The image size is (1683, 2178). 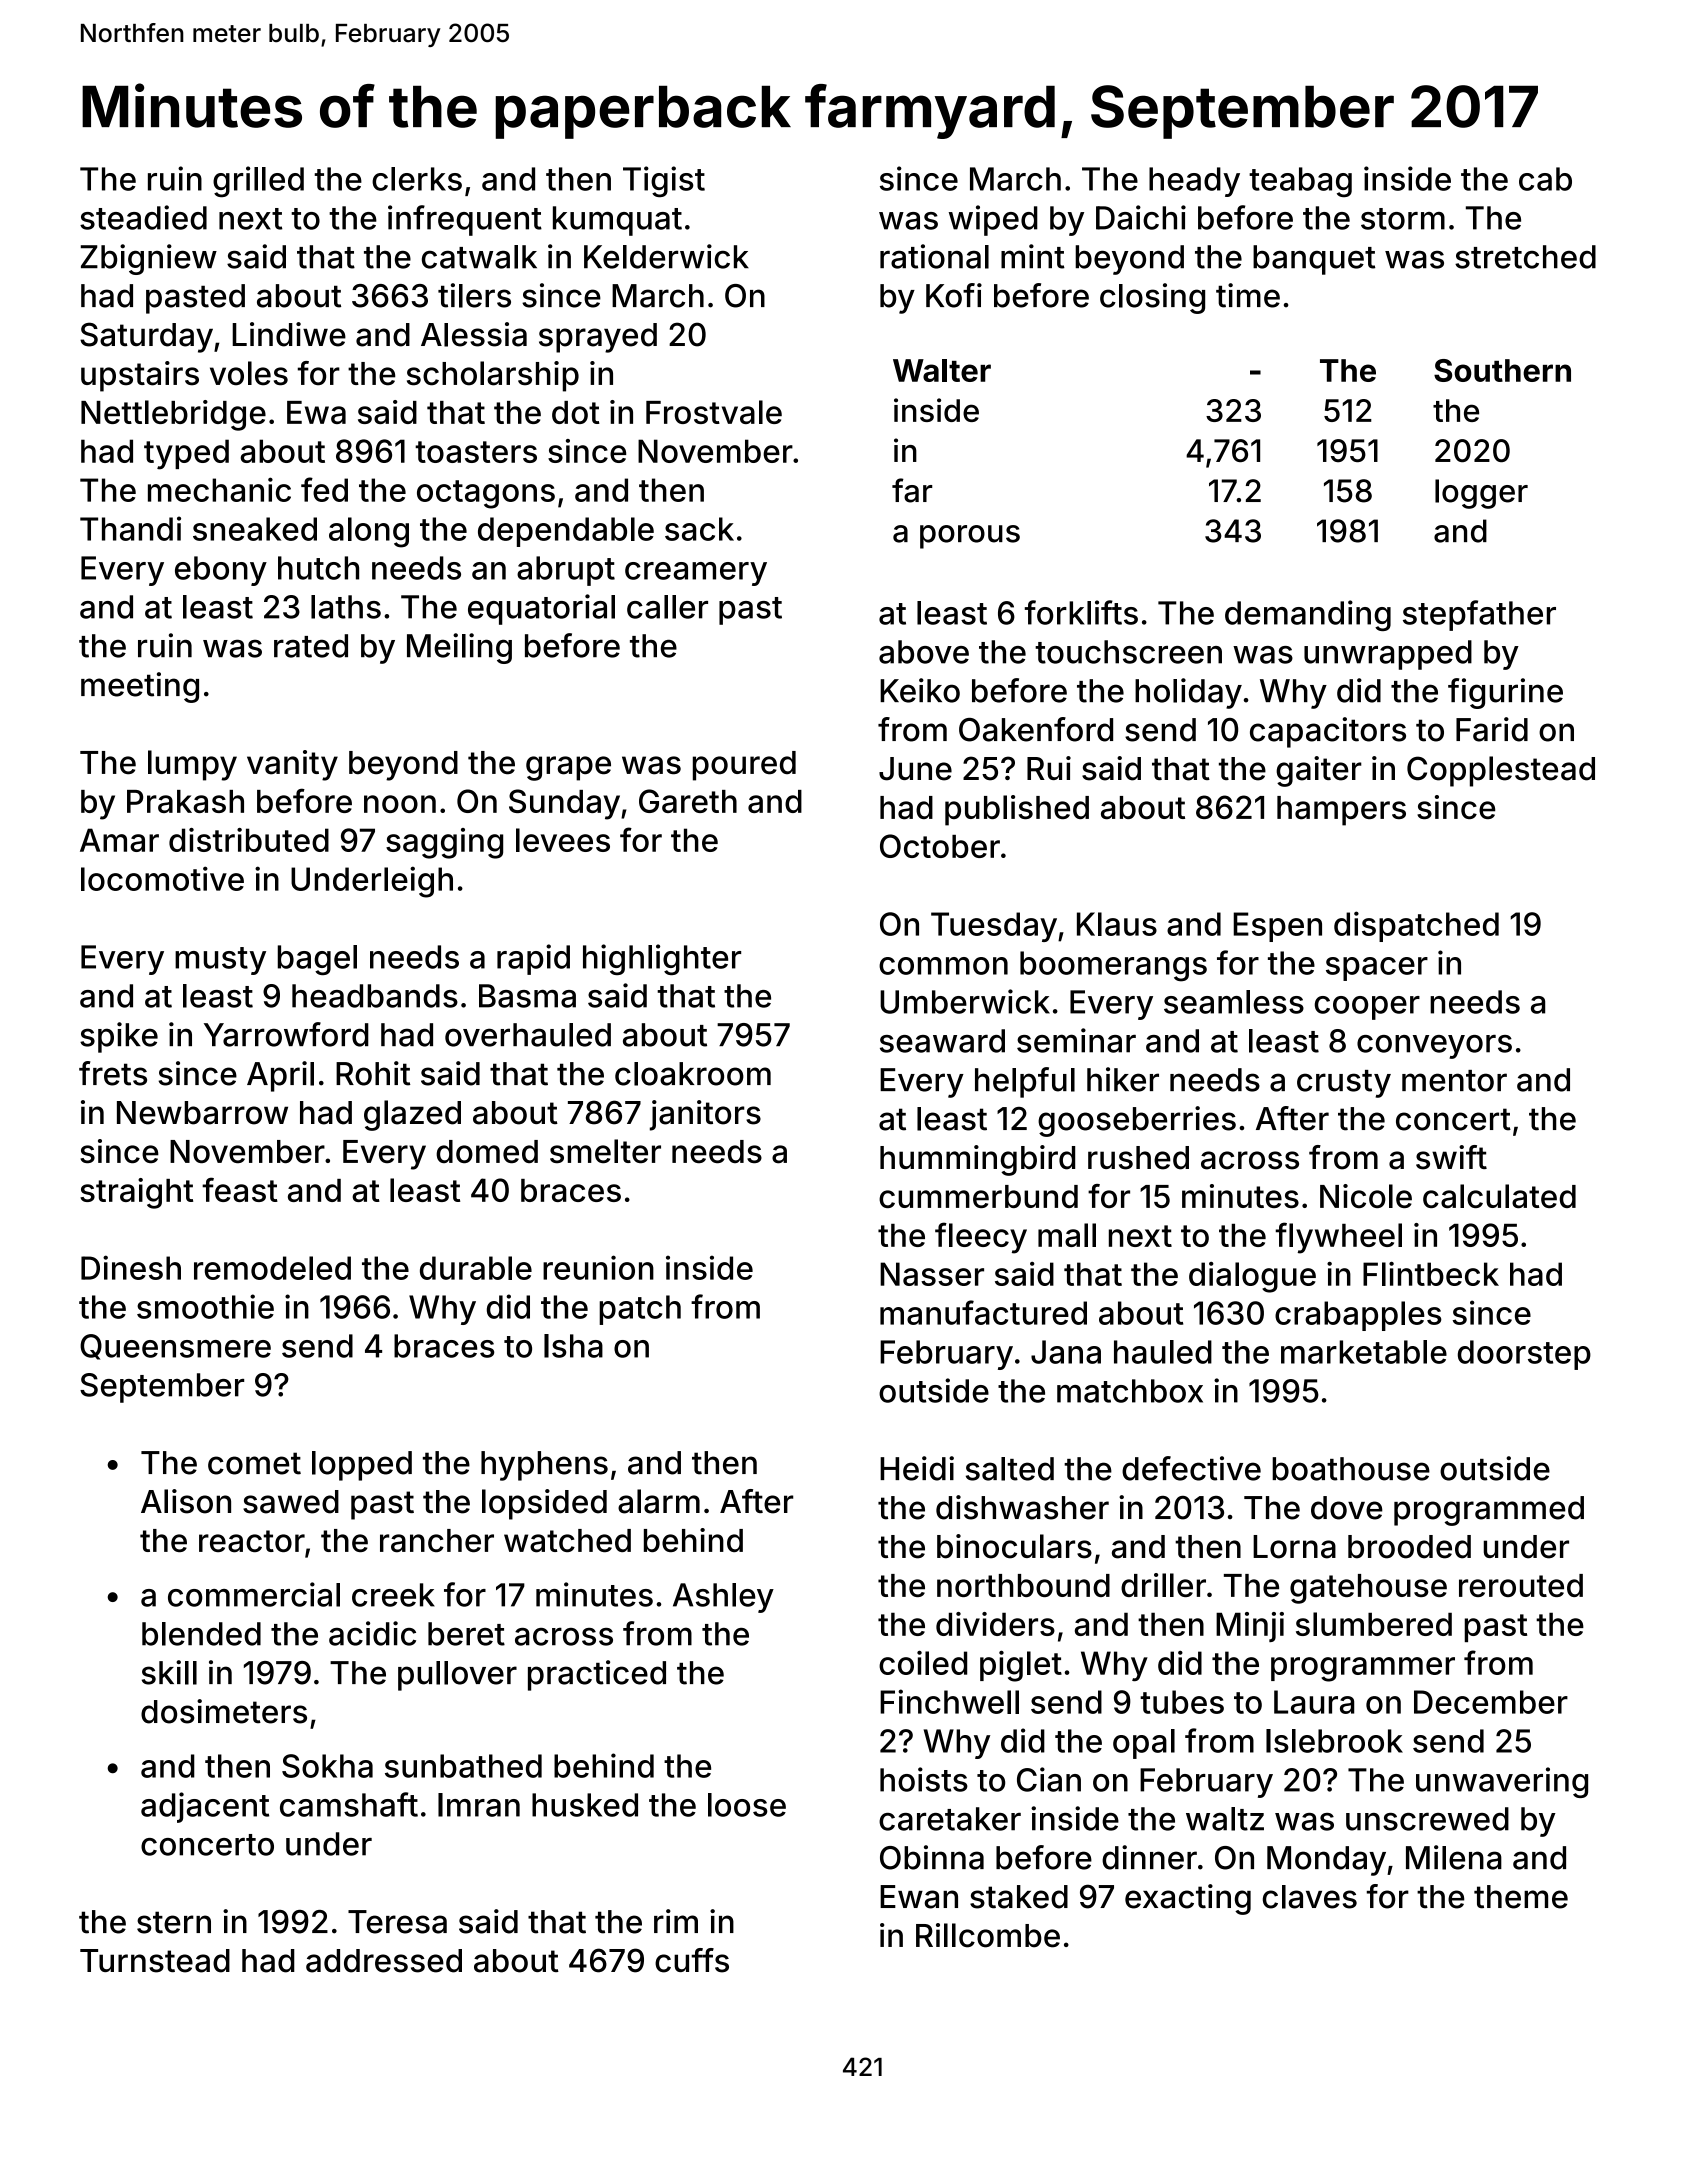 I want to click on feast, so click(x=240, y=1189).
